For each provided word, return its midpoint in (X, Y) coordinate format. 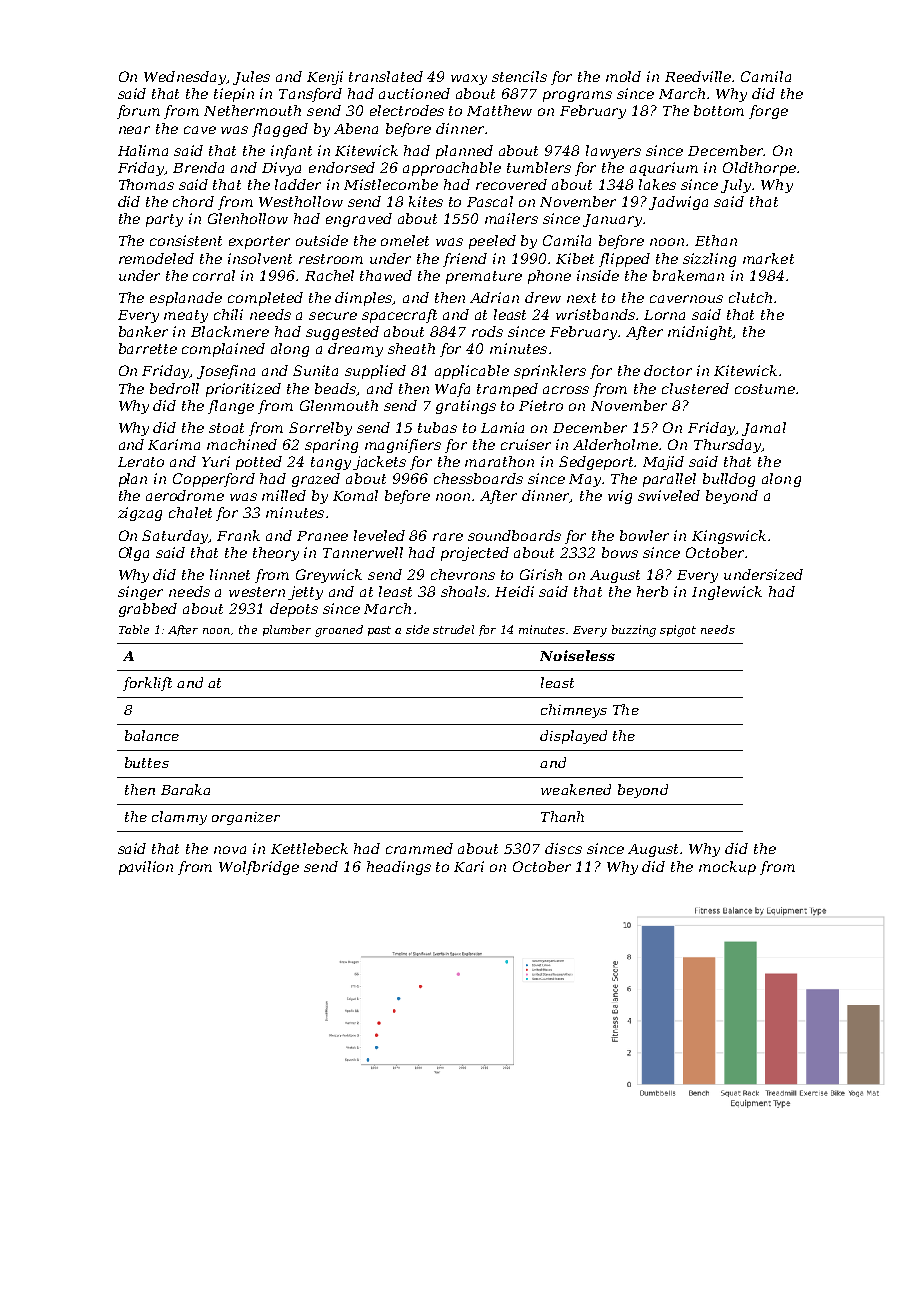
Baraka (185, 789)
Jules (251, 78)
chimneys (574, 711)
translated (386, 76)
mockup (727, 868)
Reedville (699, 76)
